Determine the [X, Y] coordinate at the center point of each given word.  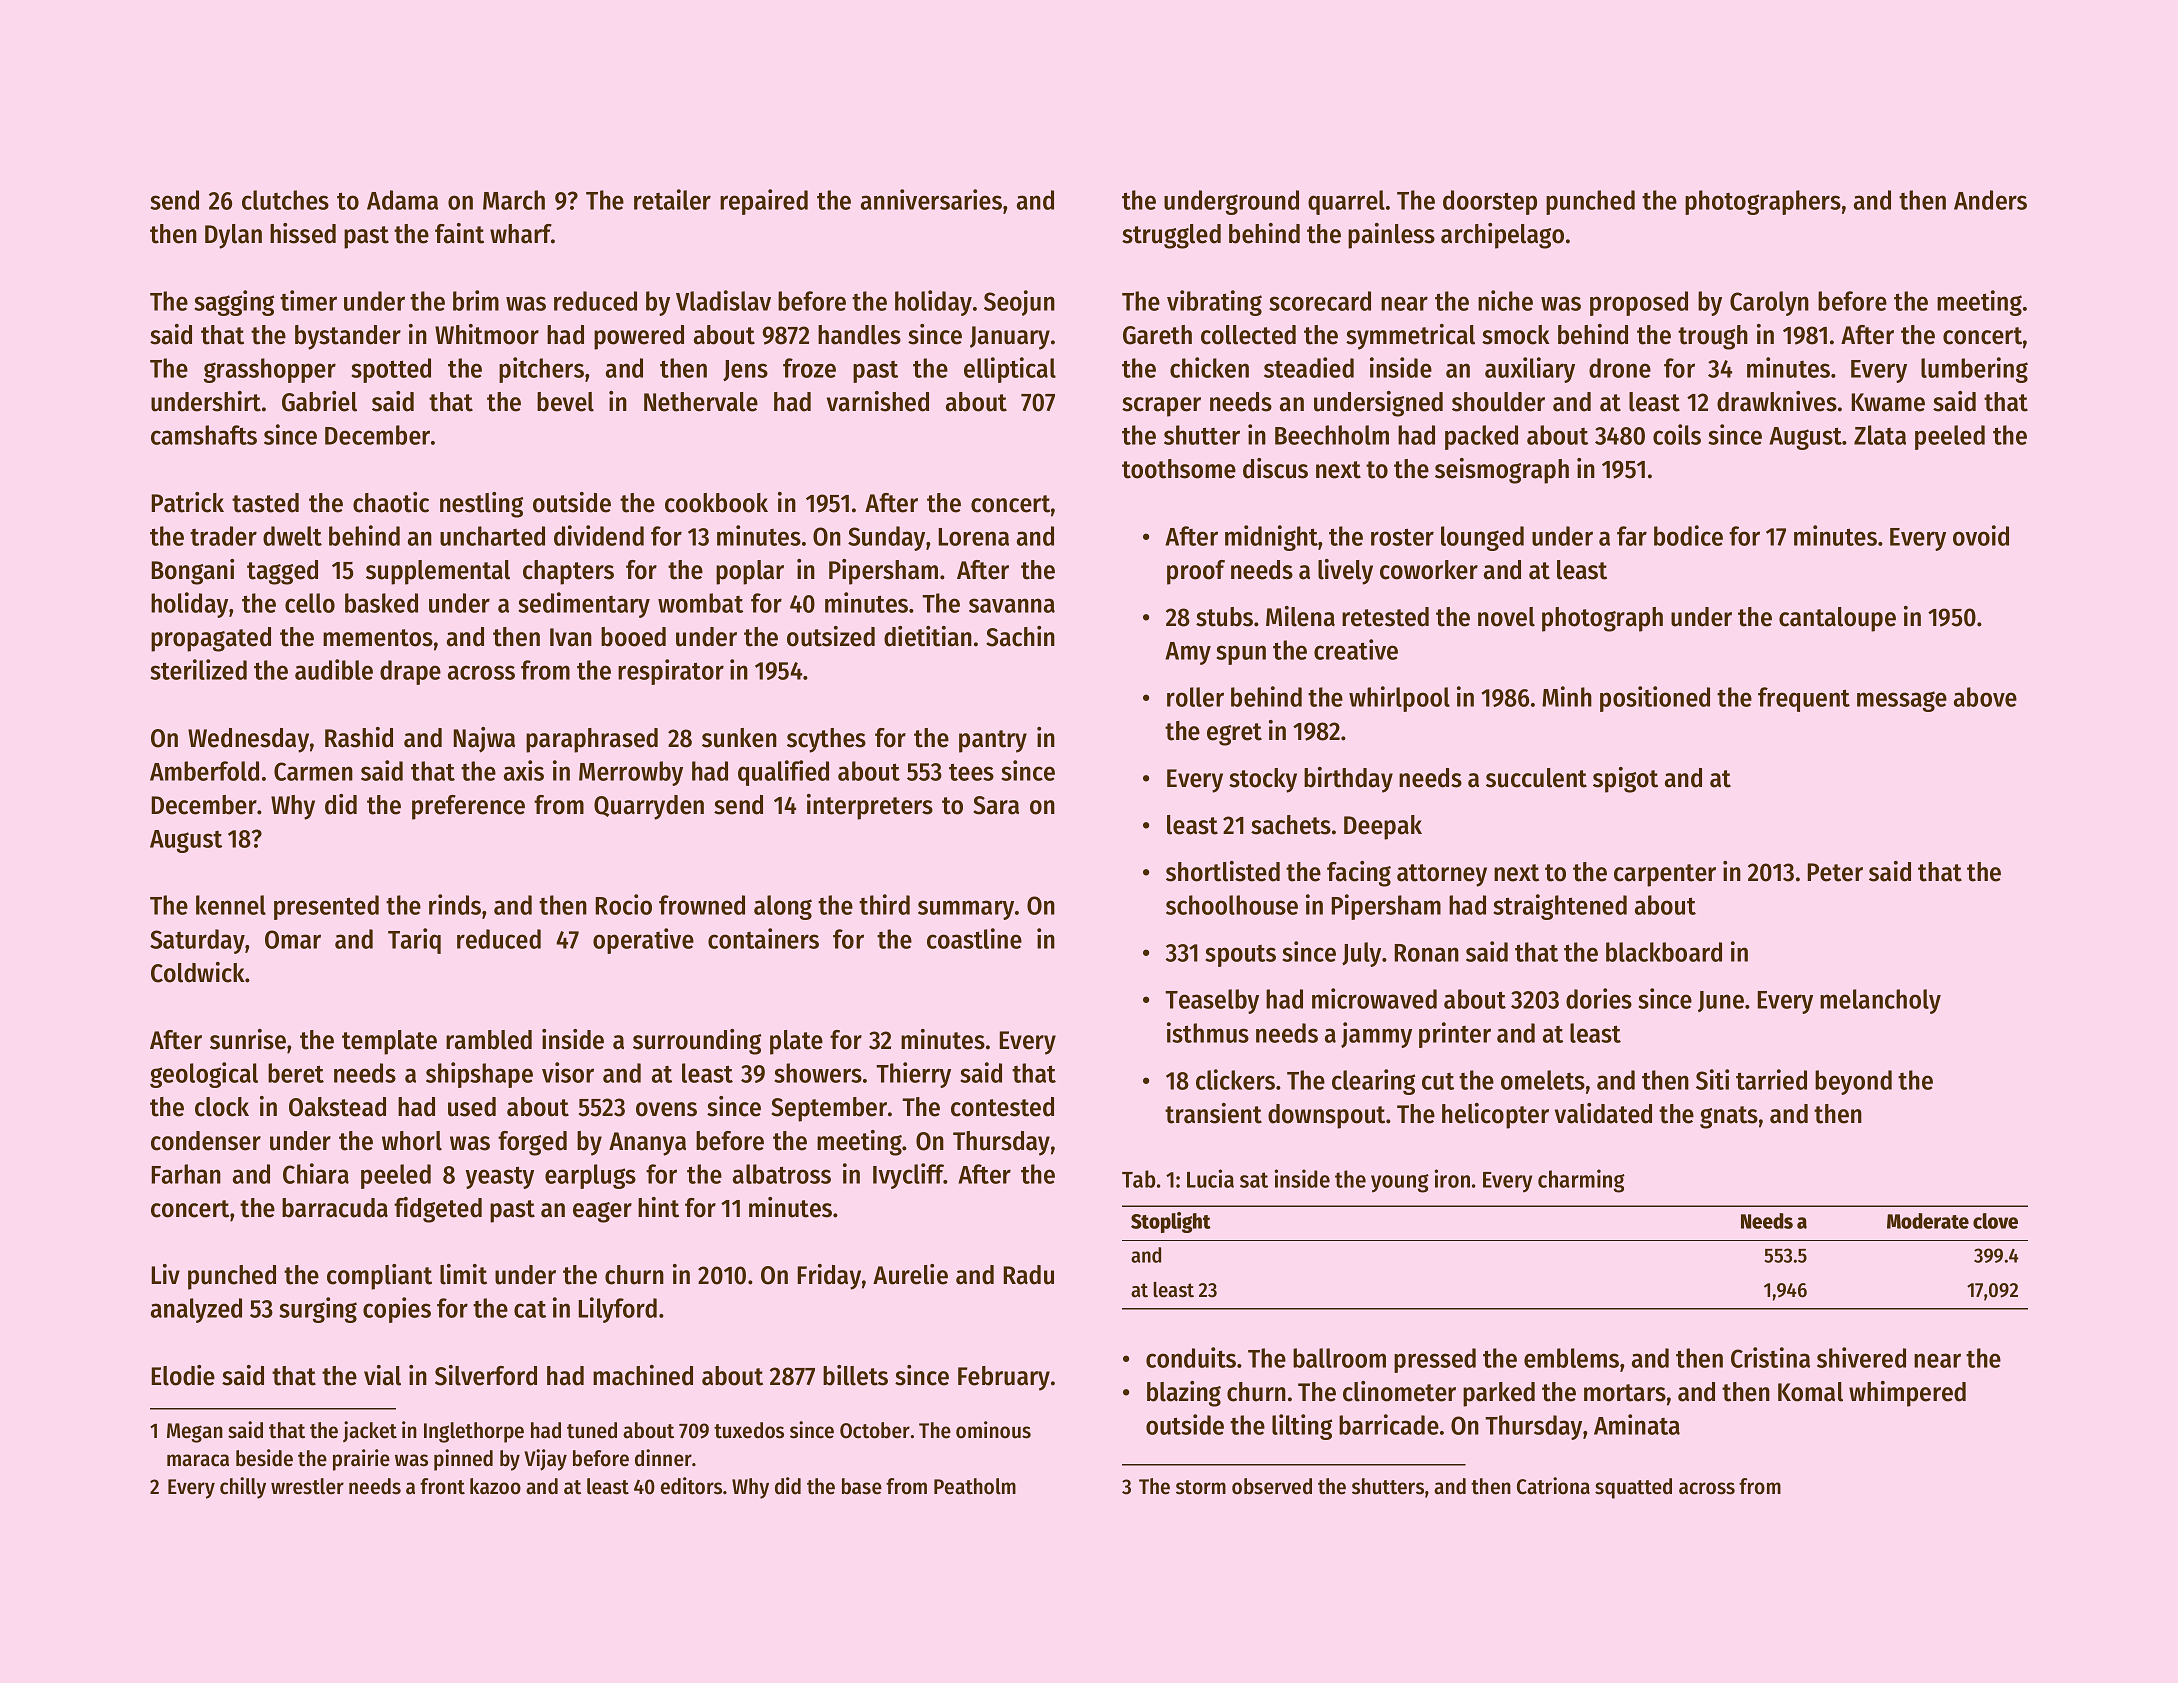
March [514, 200]
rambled [489, 1040]
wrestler [307, 1486]
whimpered [1907, 1394]
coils [1677, 434]
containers [763, 938]
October [875, 1430]
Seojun [1019, 303]
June [1721, 1001]
